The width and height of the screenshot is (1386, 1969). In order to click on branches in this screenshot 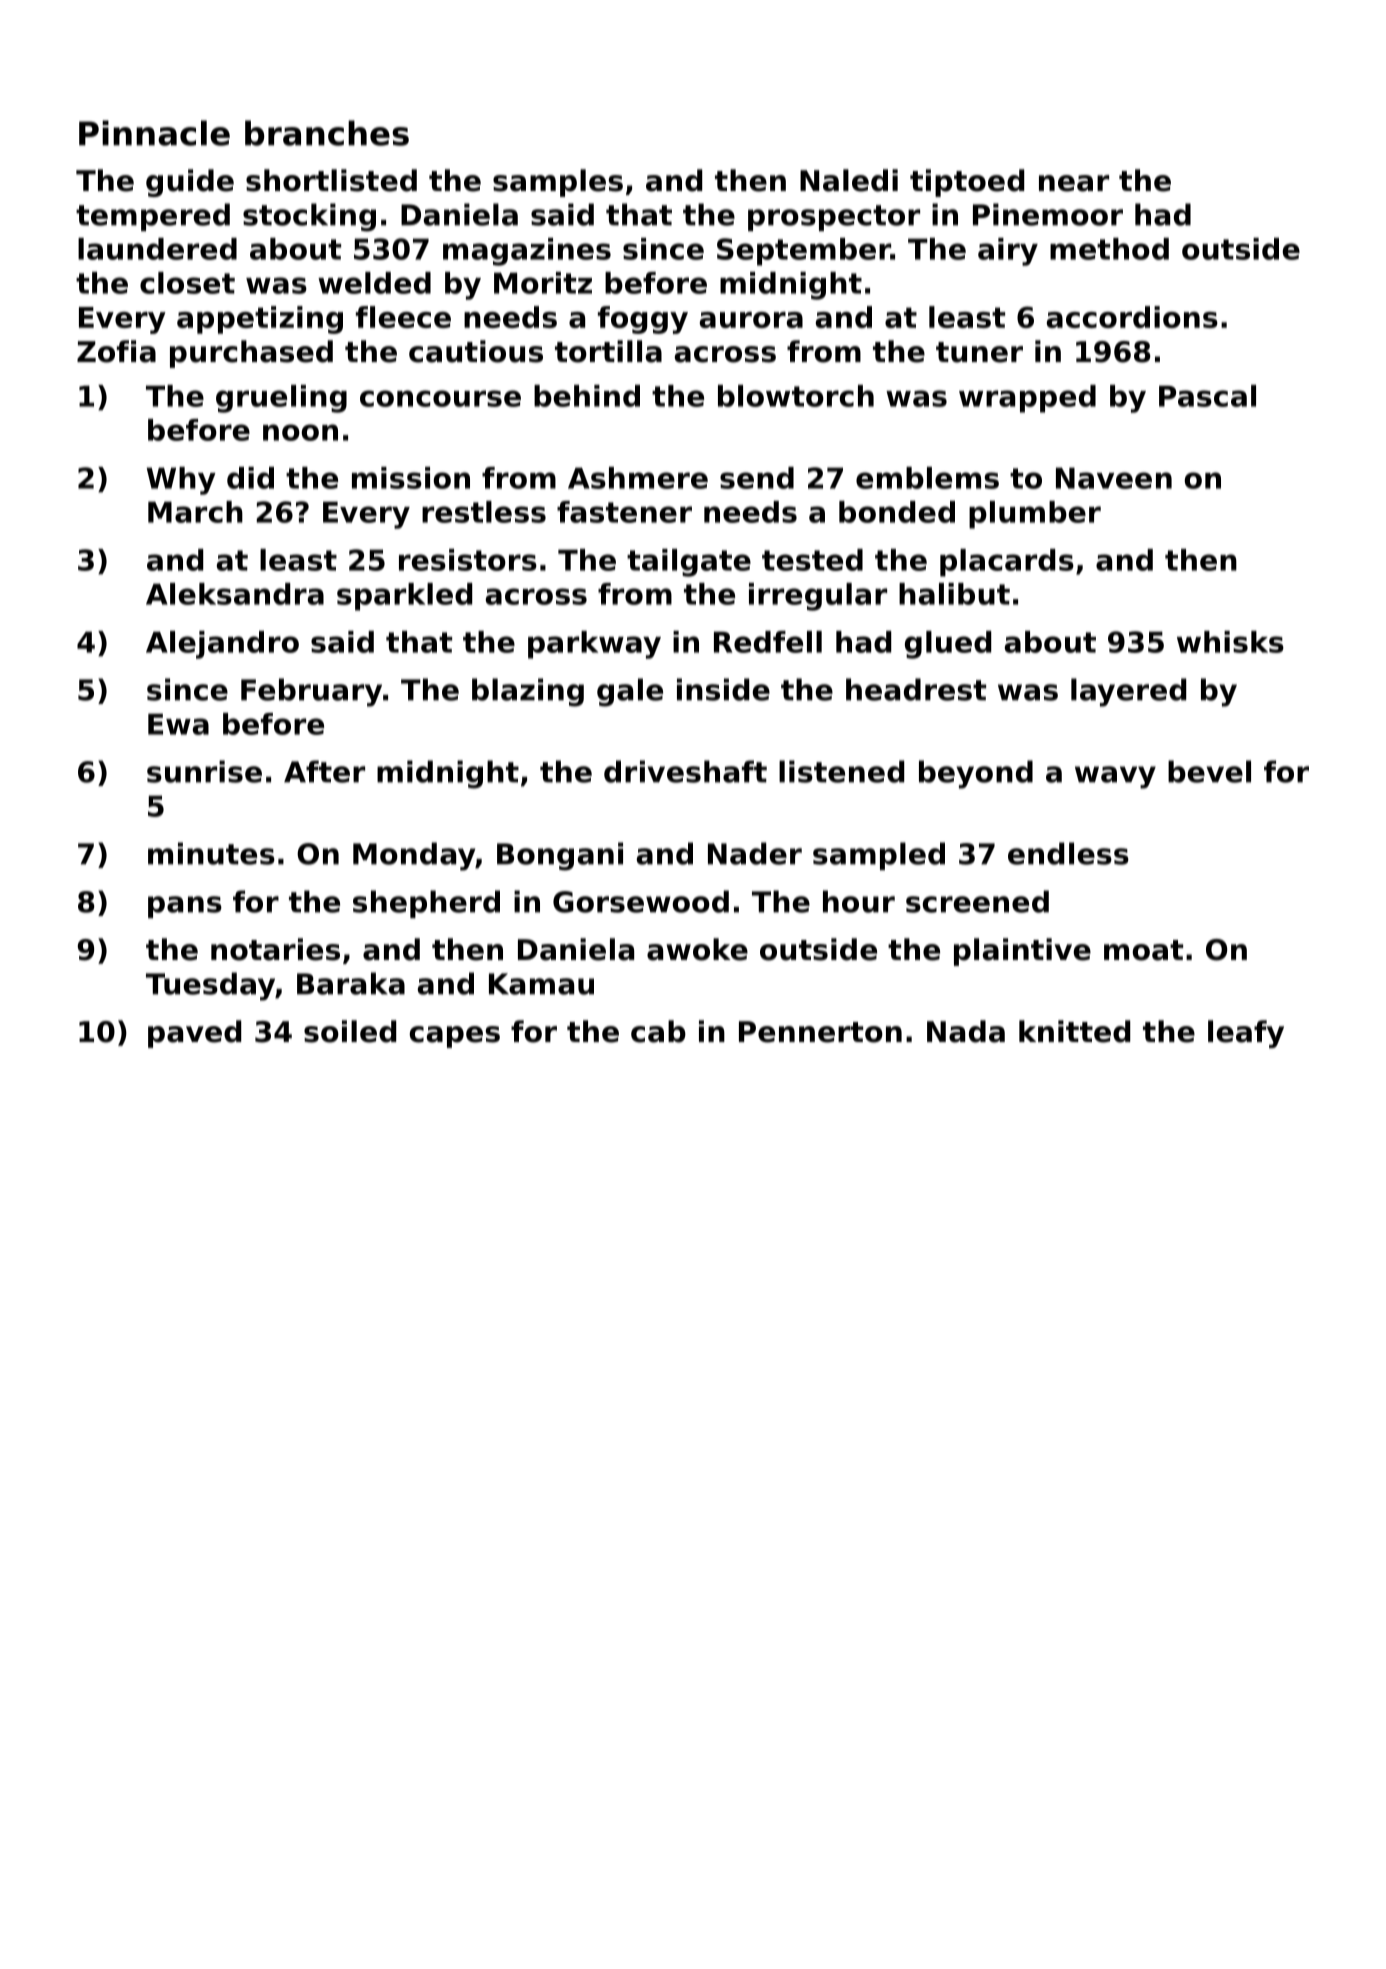, I will do `click(327, 133)`.
